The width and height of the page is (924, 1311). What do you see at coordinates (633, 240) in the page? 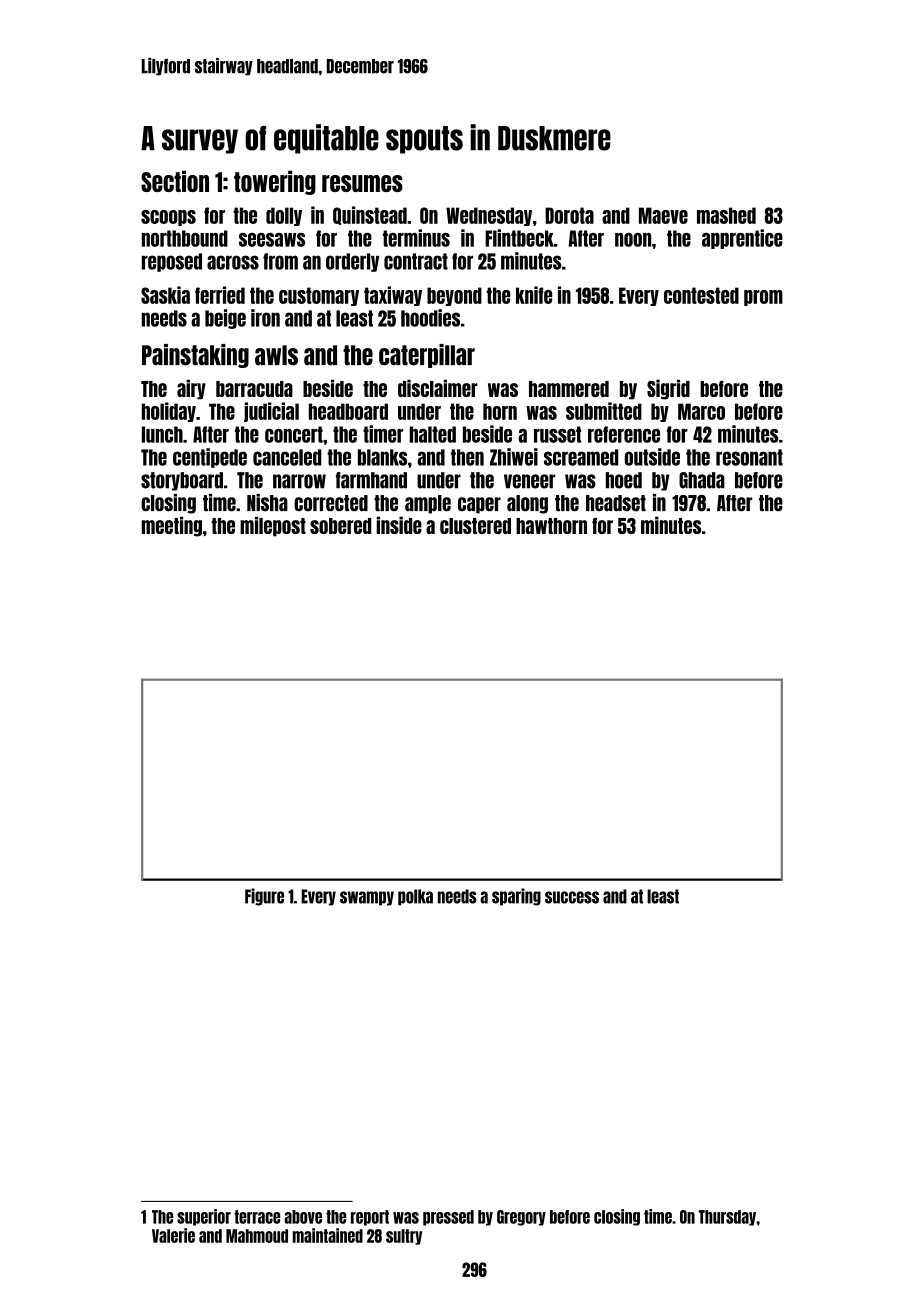
I see `noon` at bounding box center [633, 240].
